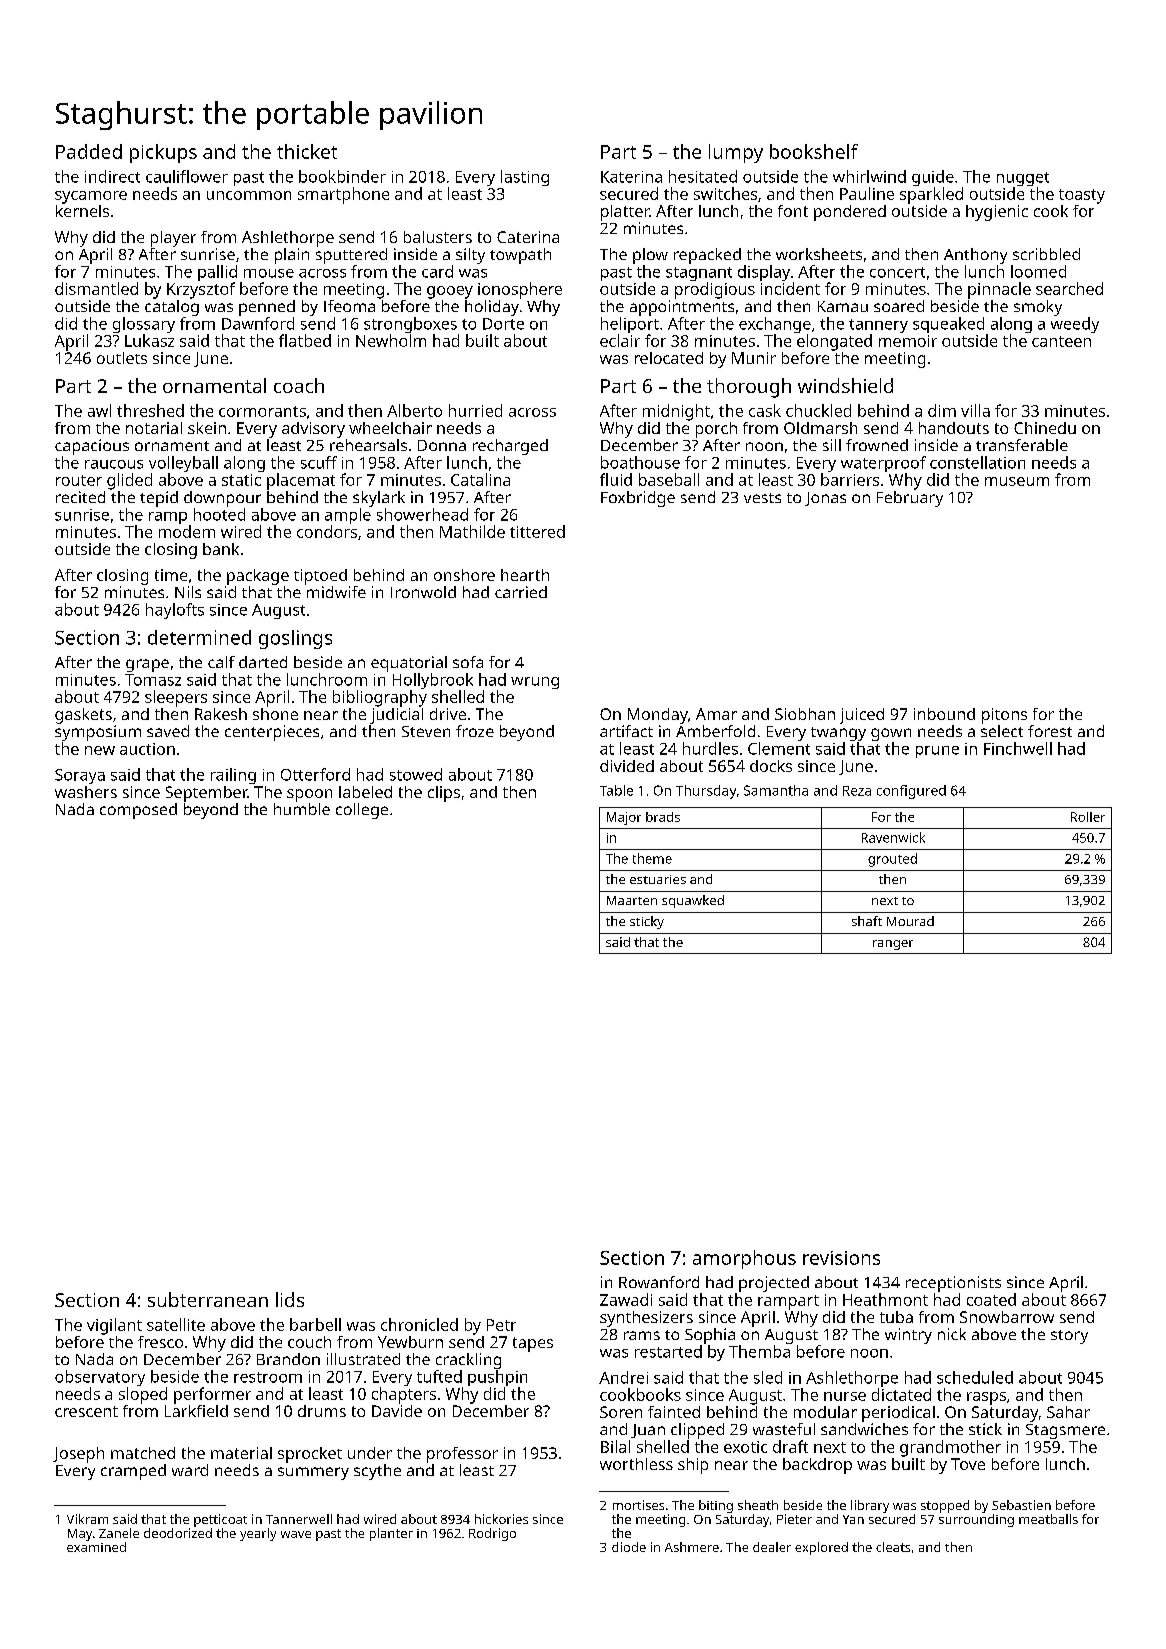  Describe the element at coordinates (475, 410) in the screenshot. I see `hurried` at that location.
